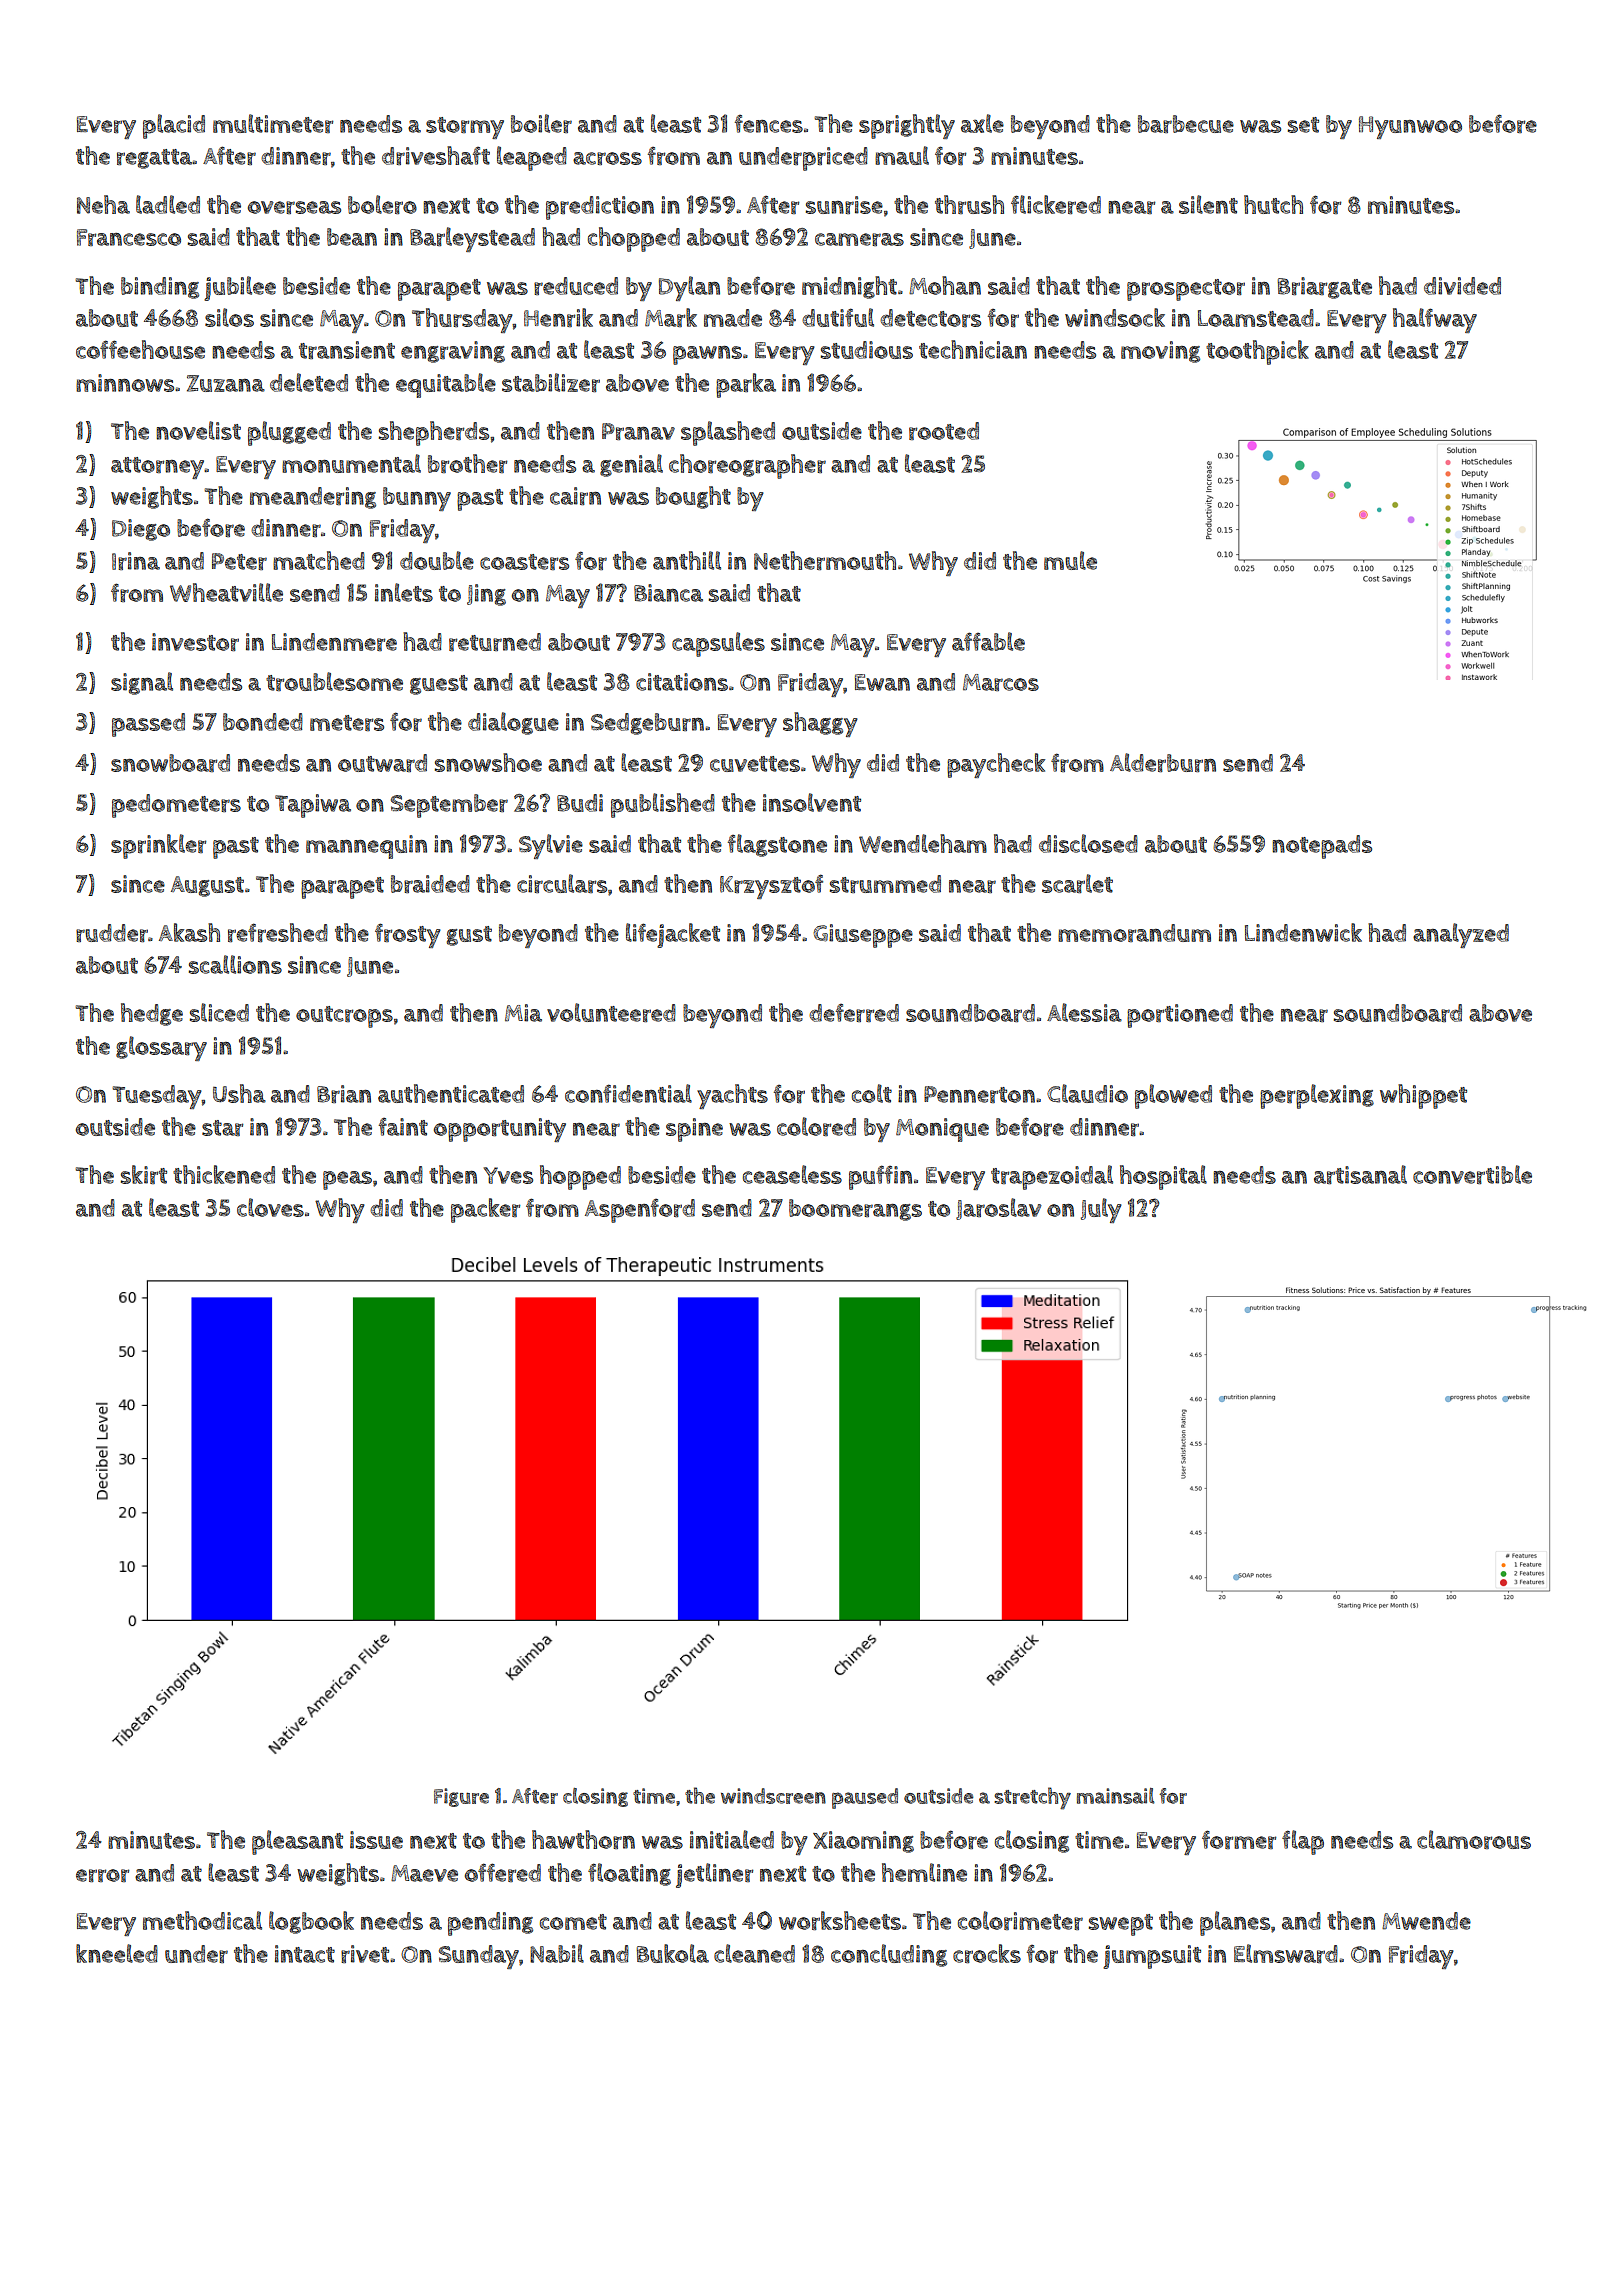 The width and height of the page is (1620, 2292). What do you see at coordinates (728, 433) in the page?
I see `splashed` at bounding box center [728, 433].
